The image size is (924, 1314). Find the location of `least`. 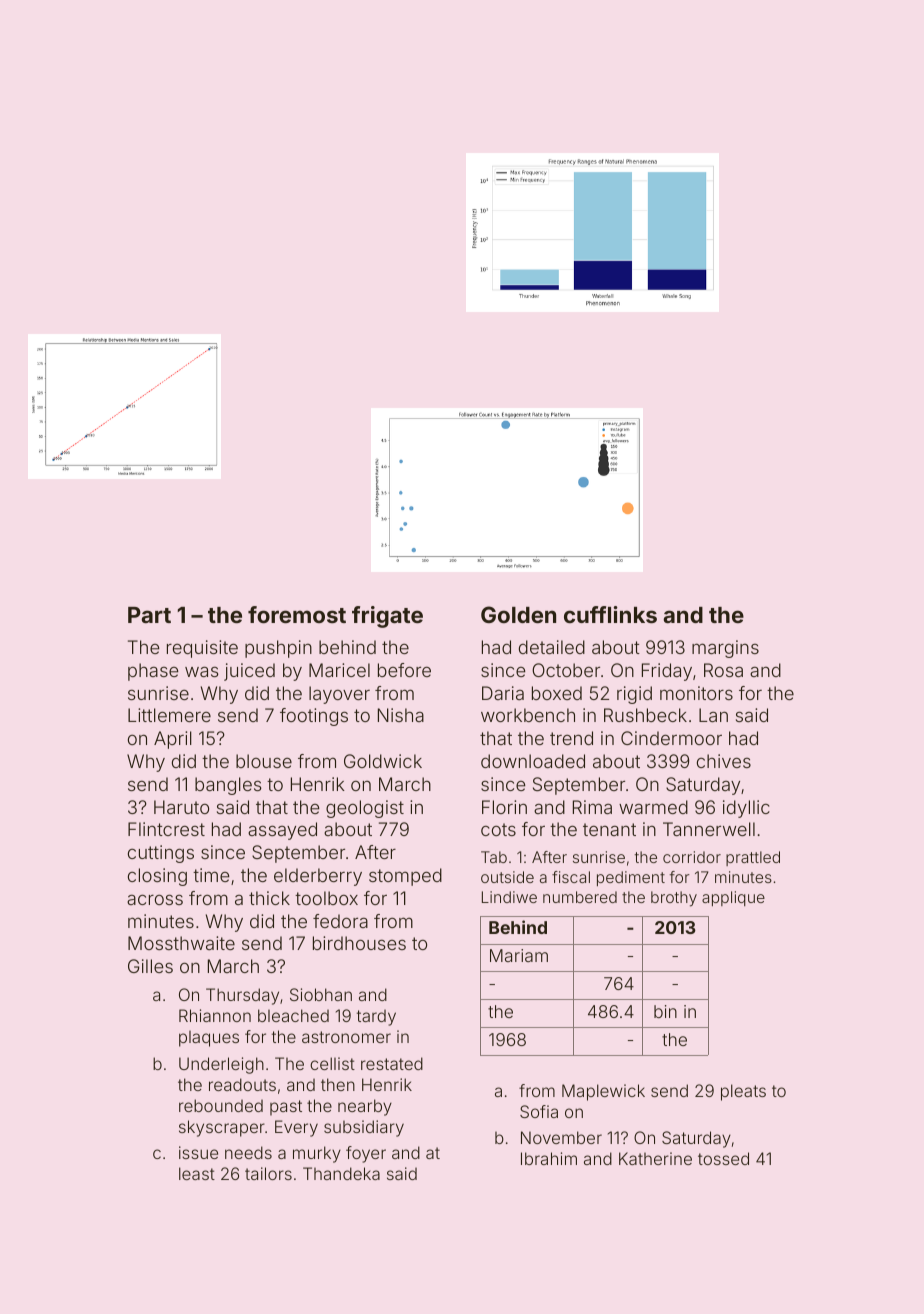

least is located at coordinates (197, 1173).
